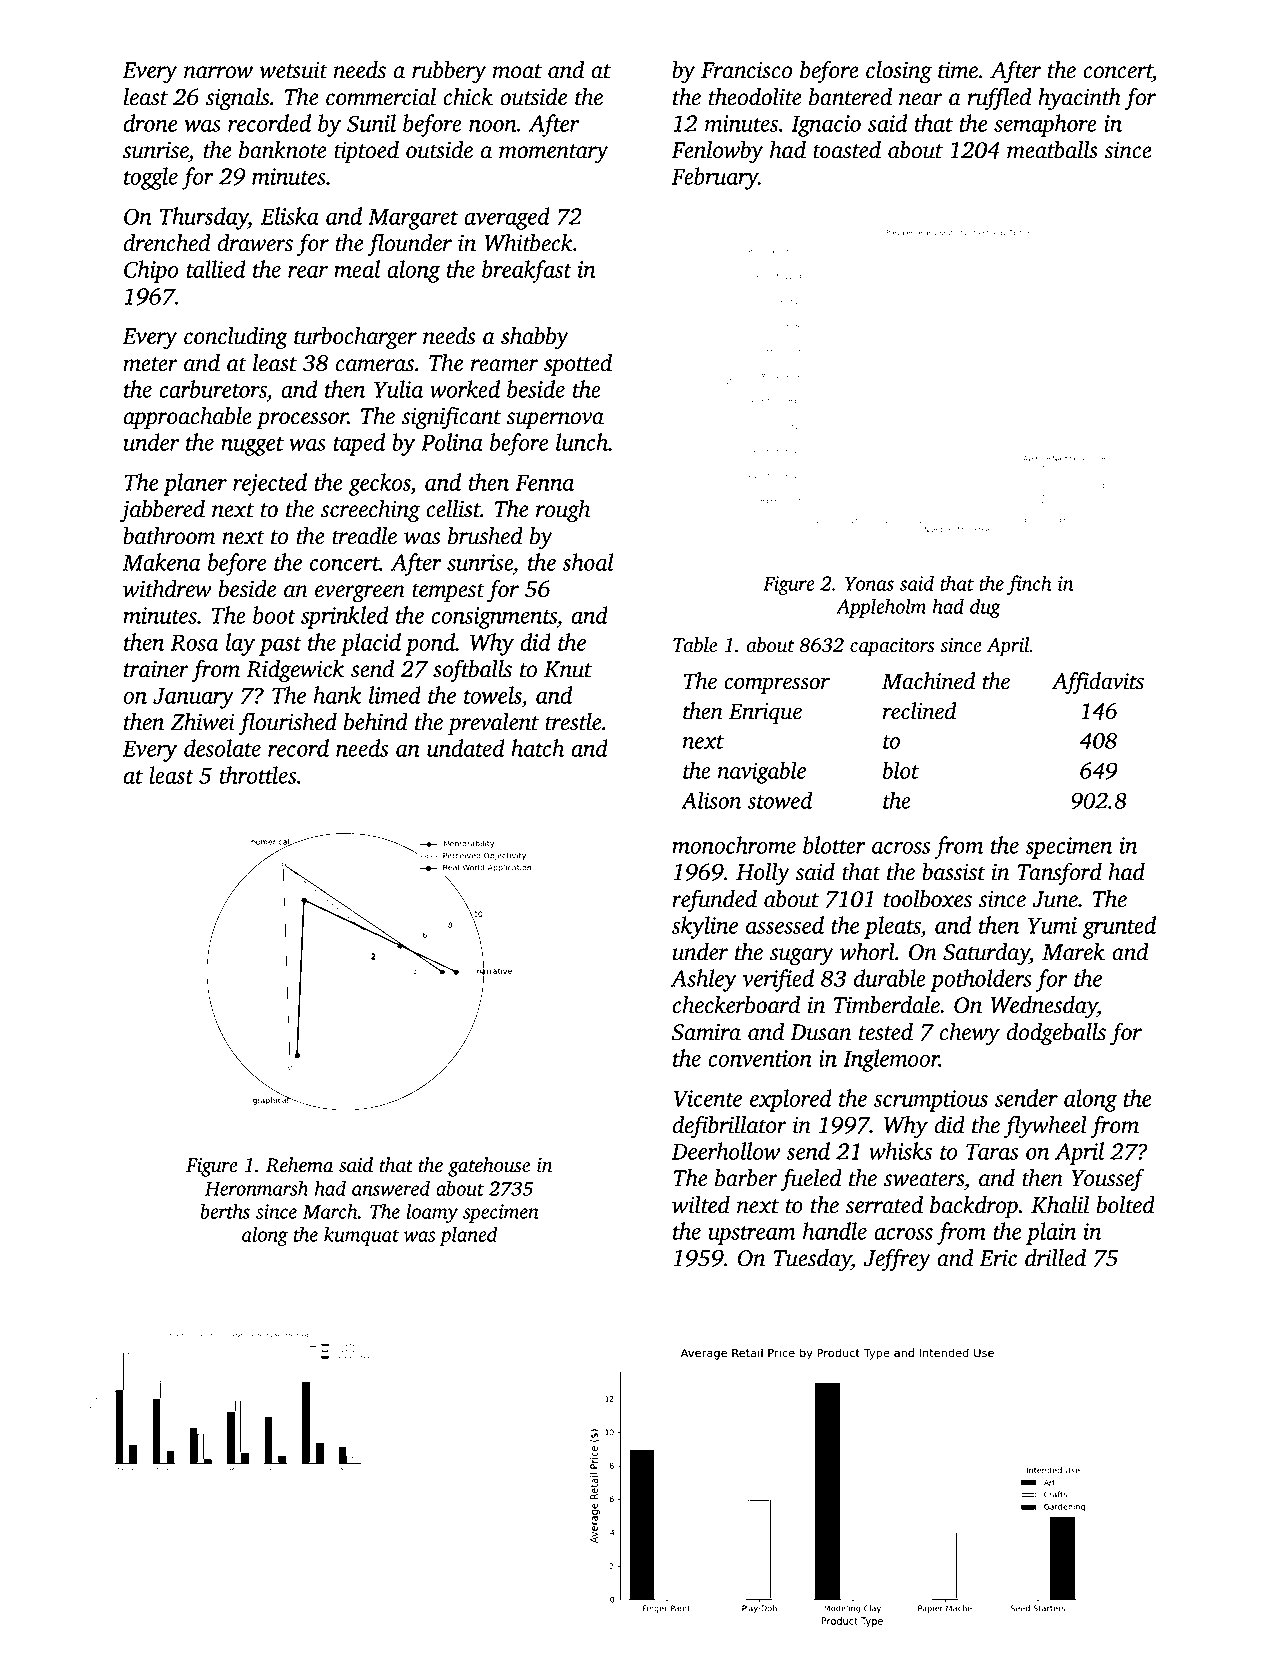  I want to click on berths, so click(225, 1211).
